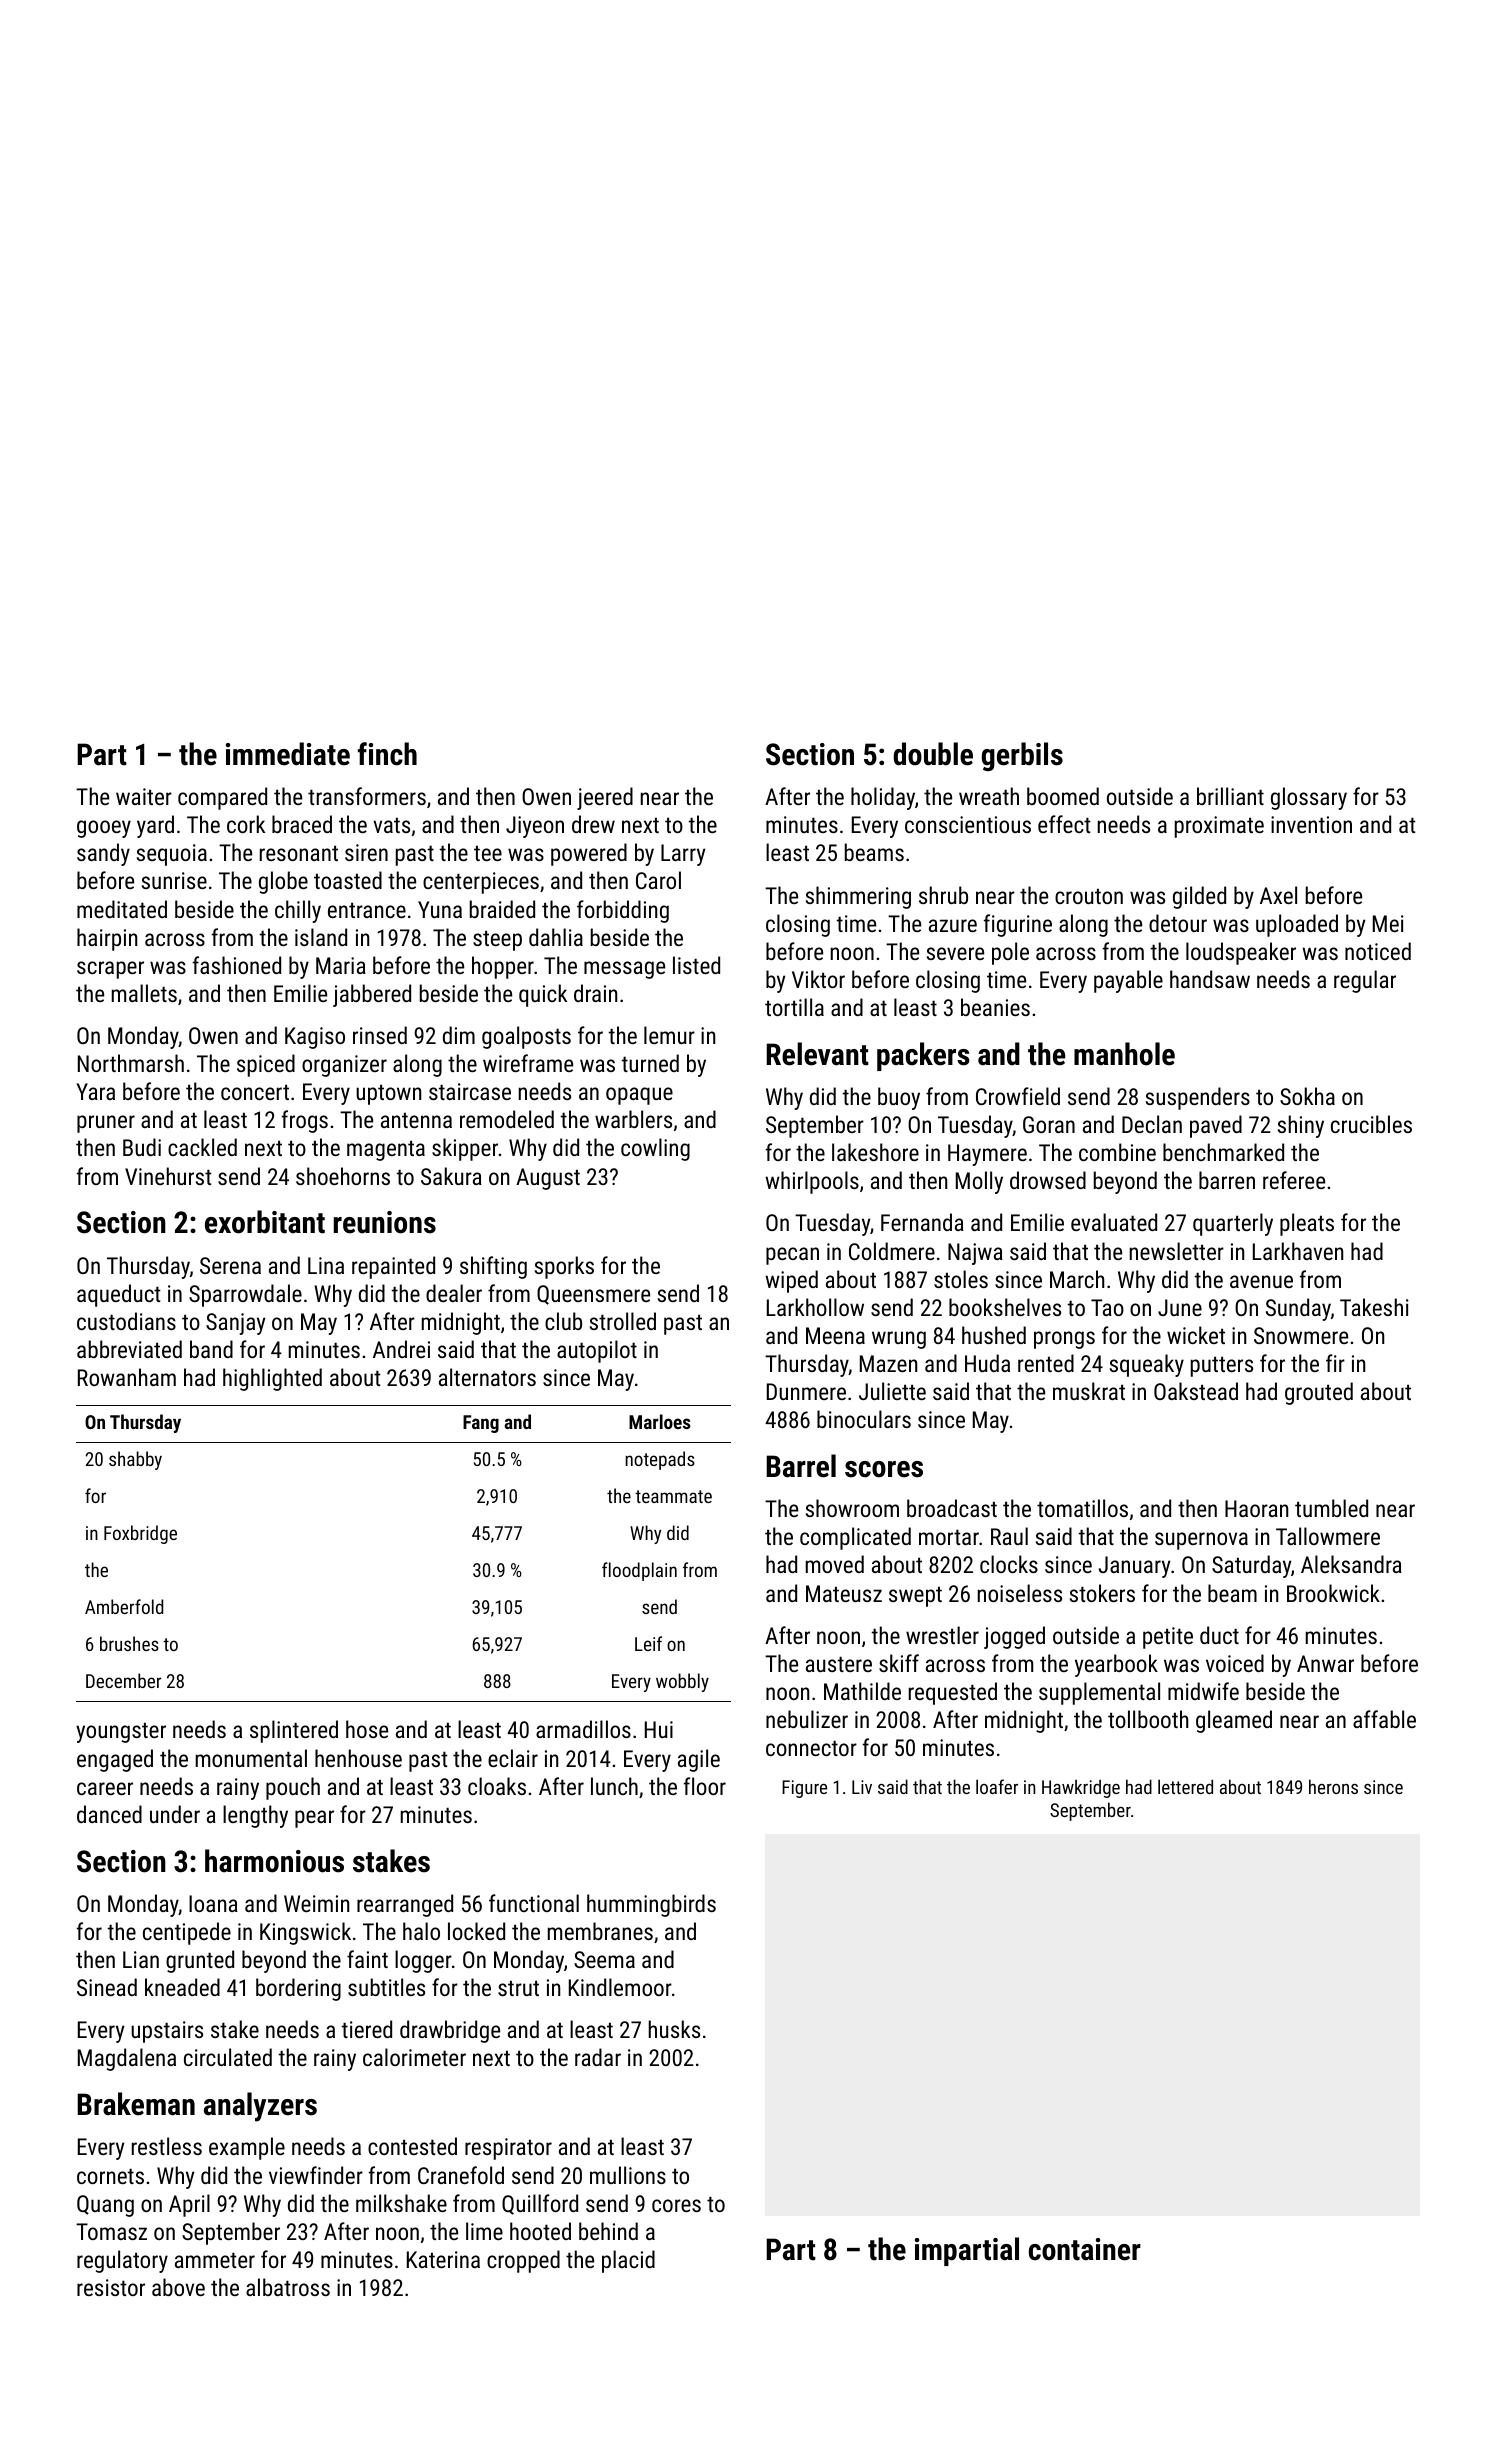 Image resolution: width=1496 pixels, height=2464 pixels. Describe the element at coordinates (628, 2261) in the screenshot. I see `placid` at that location.
